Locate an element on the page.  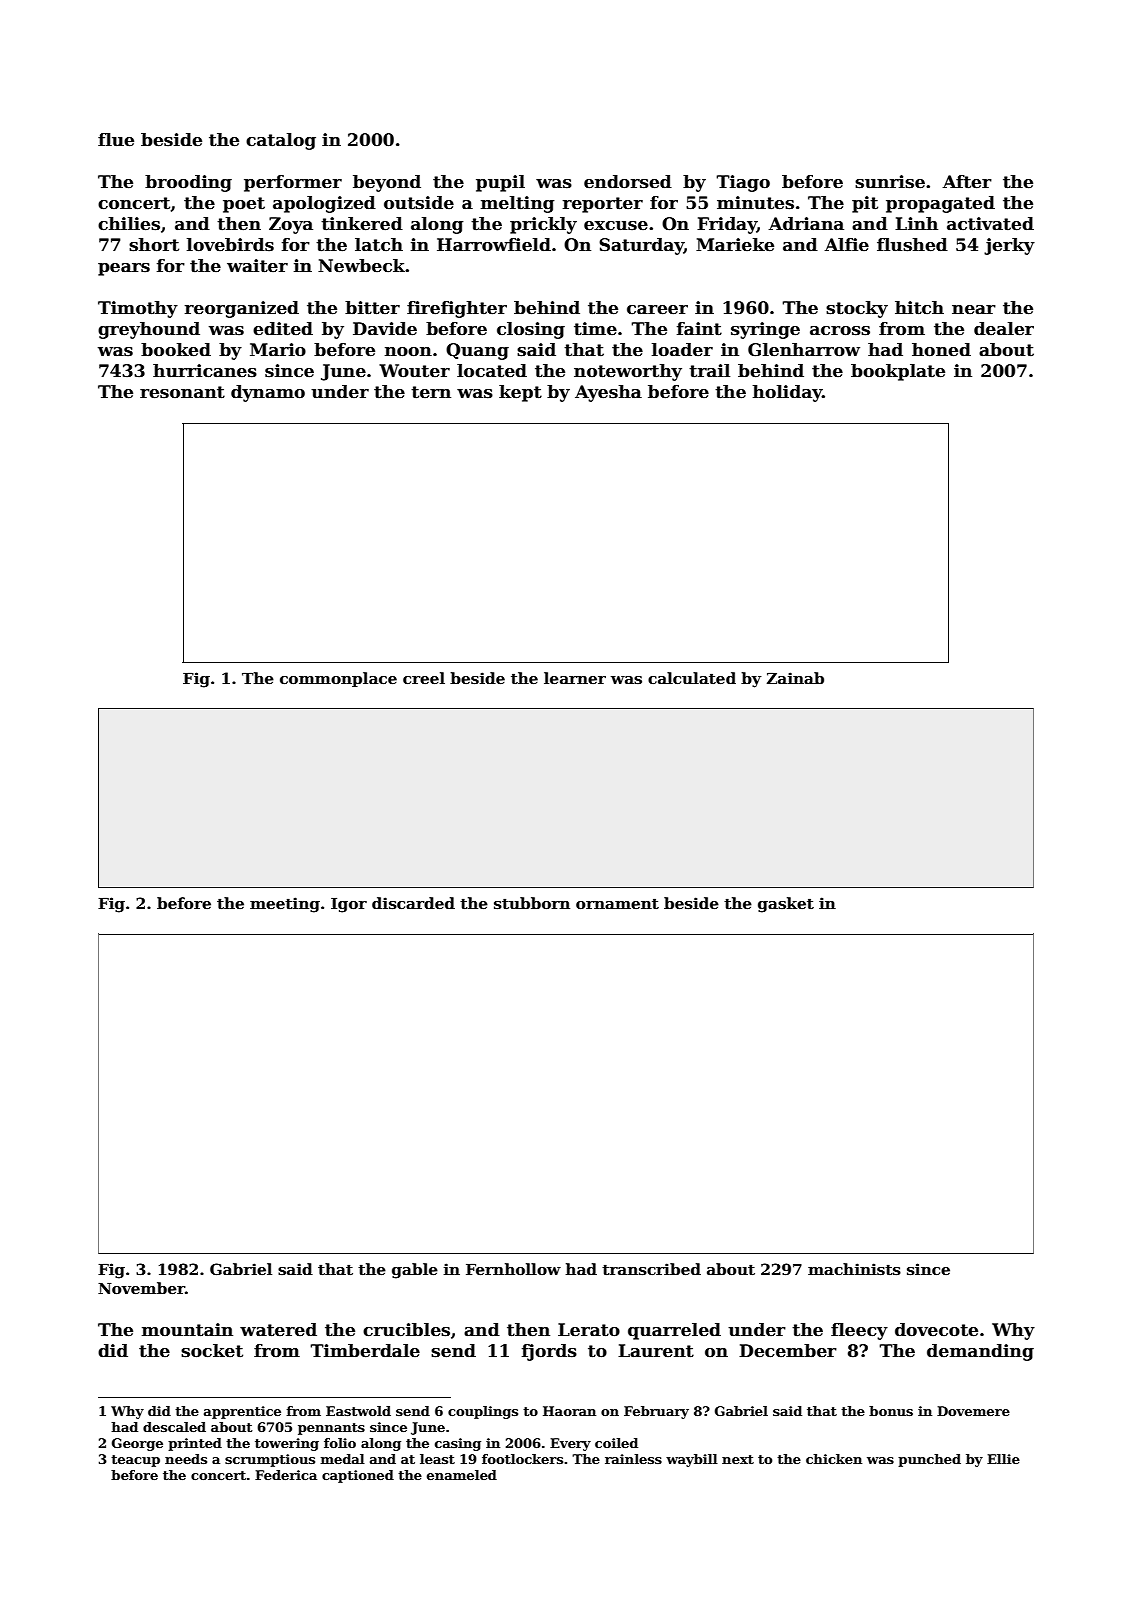
meeting is located at coordinates (285, 905).
